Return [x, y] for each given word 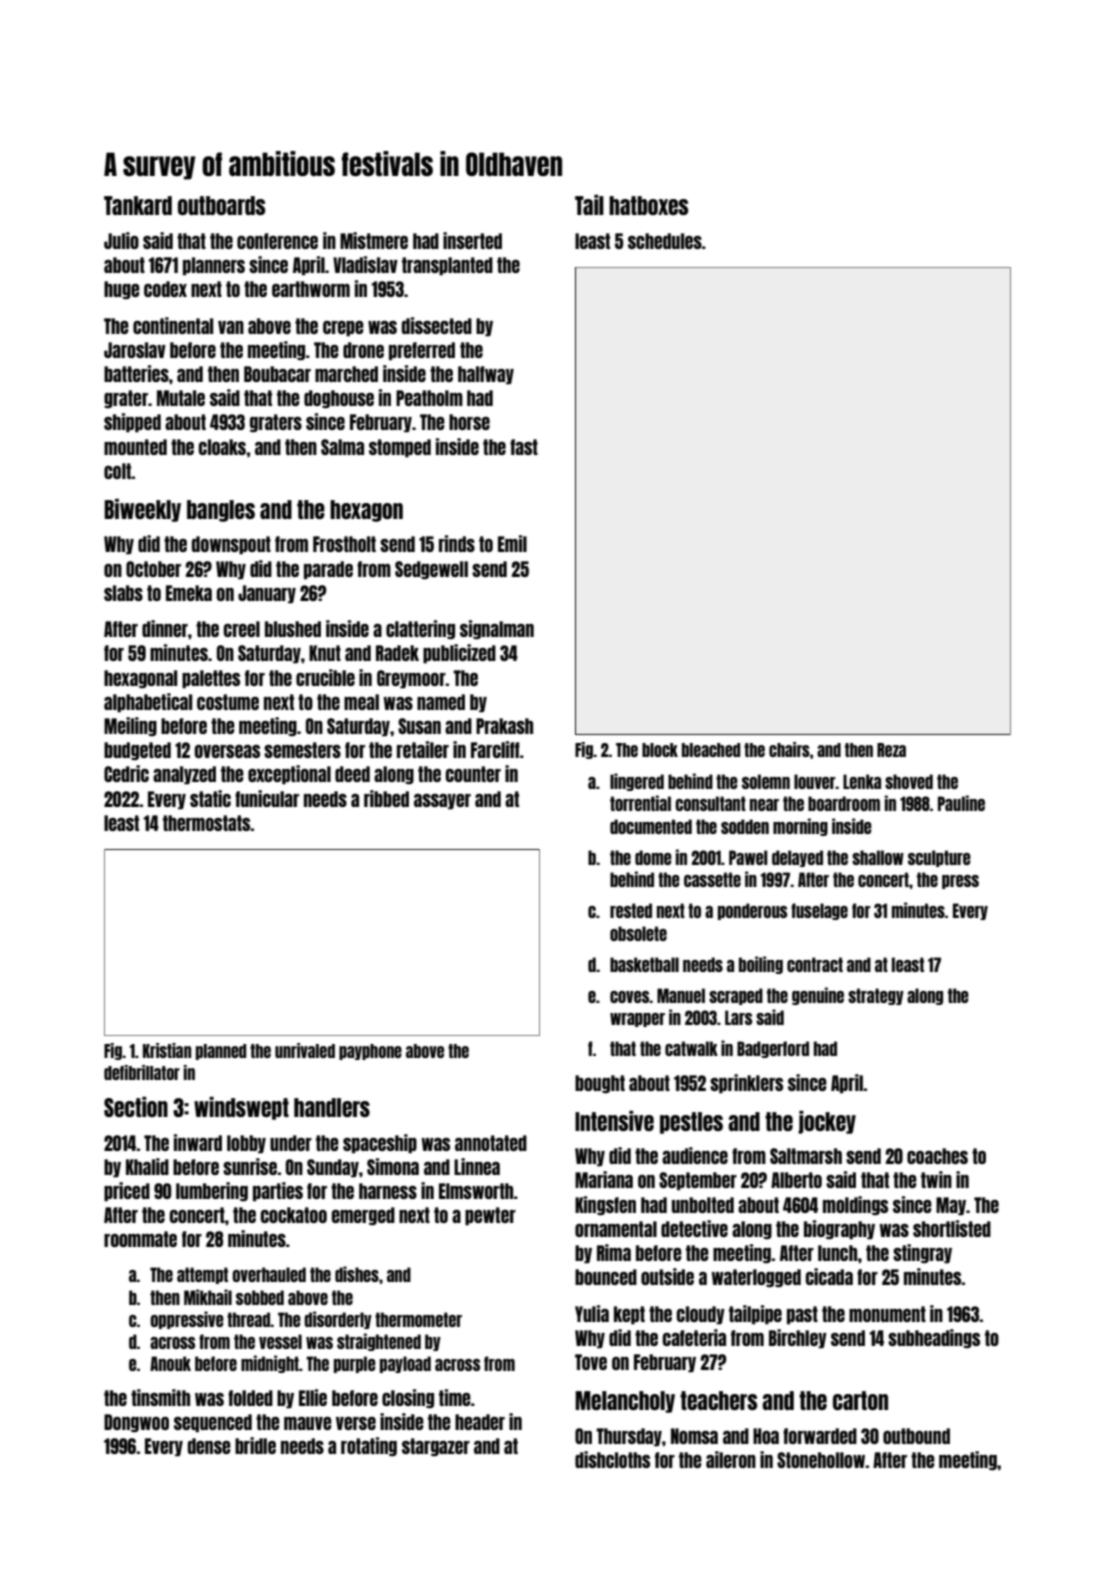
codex [165, 289]
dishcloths [612, 1459]
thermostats [207, 823]
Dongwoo [136, 1423]
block [660, 750]
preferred [422, 351]
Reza [891, 750]
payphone [370, 1052]
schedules [665, 241]
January [267, 594]
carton [860, 1400]
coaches [937, 1156]
